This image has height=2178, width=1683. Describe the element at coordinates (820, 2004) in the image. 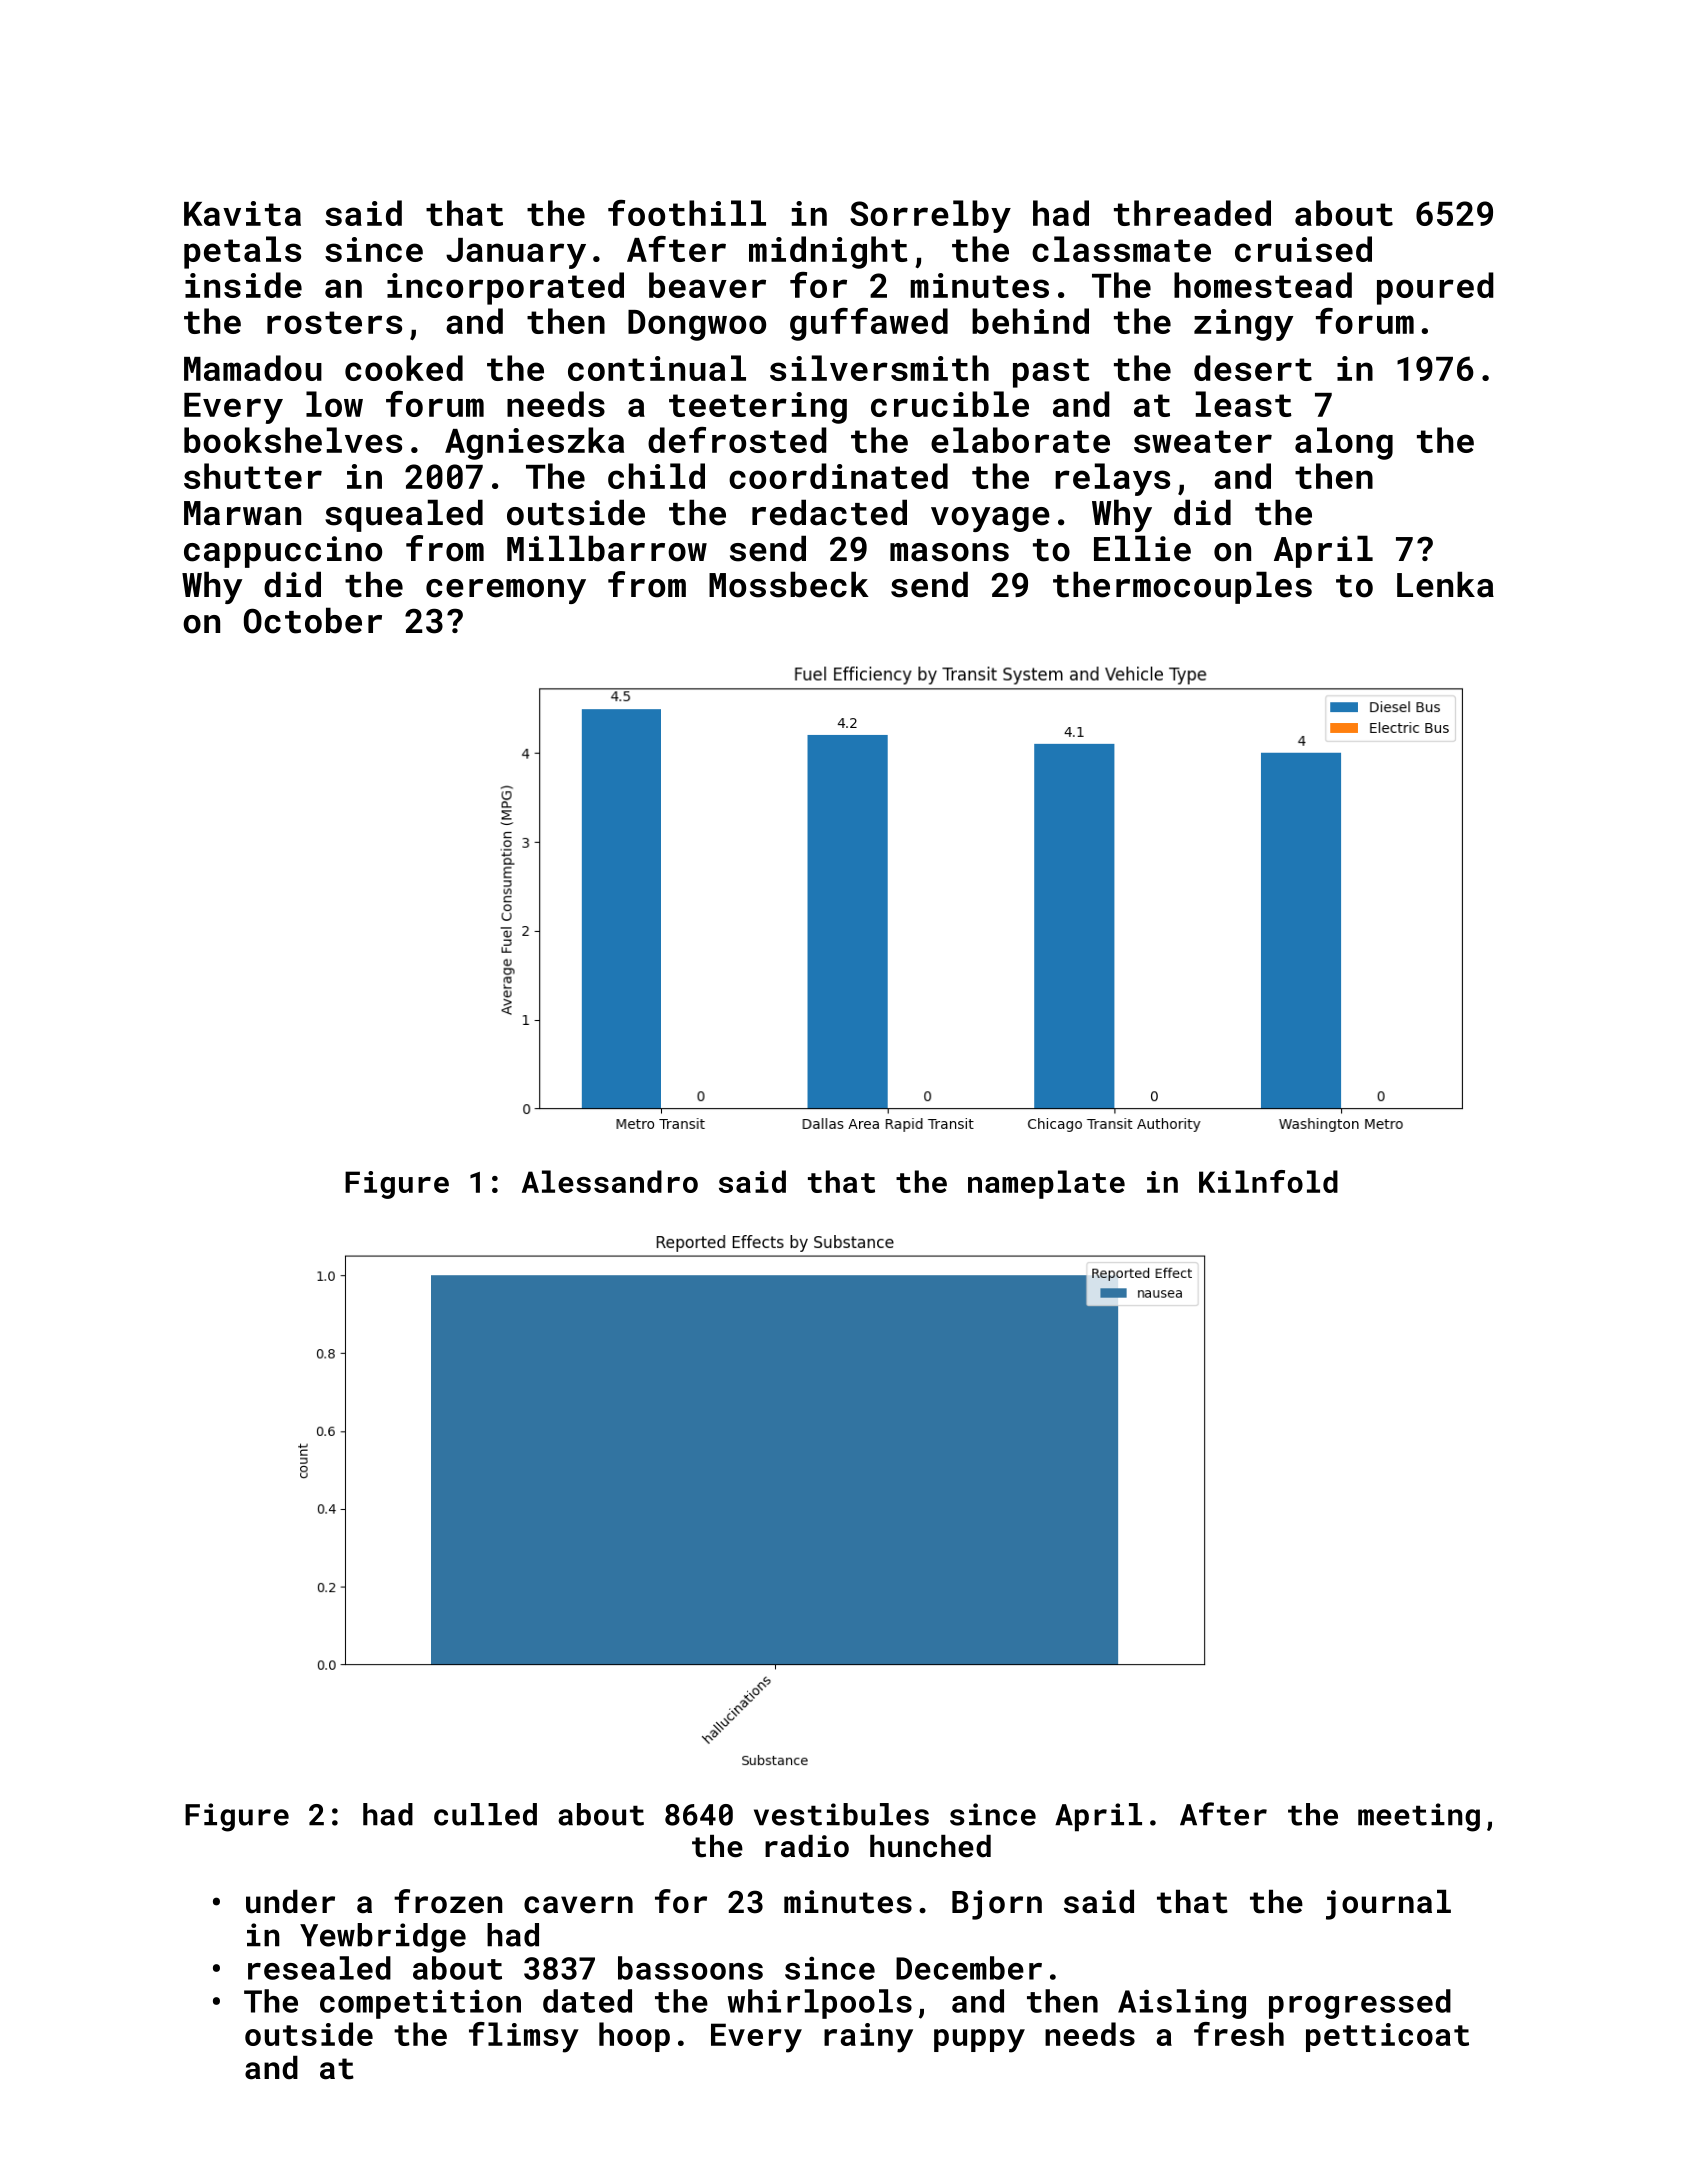

I see `whirlpools` at that location.
